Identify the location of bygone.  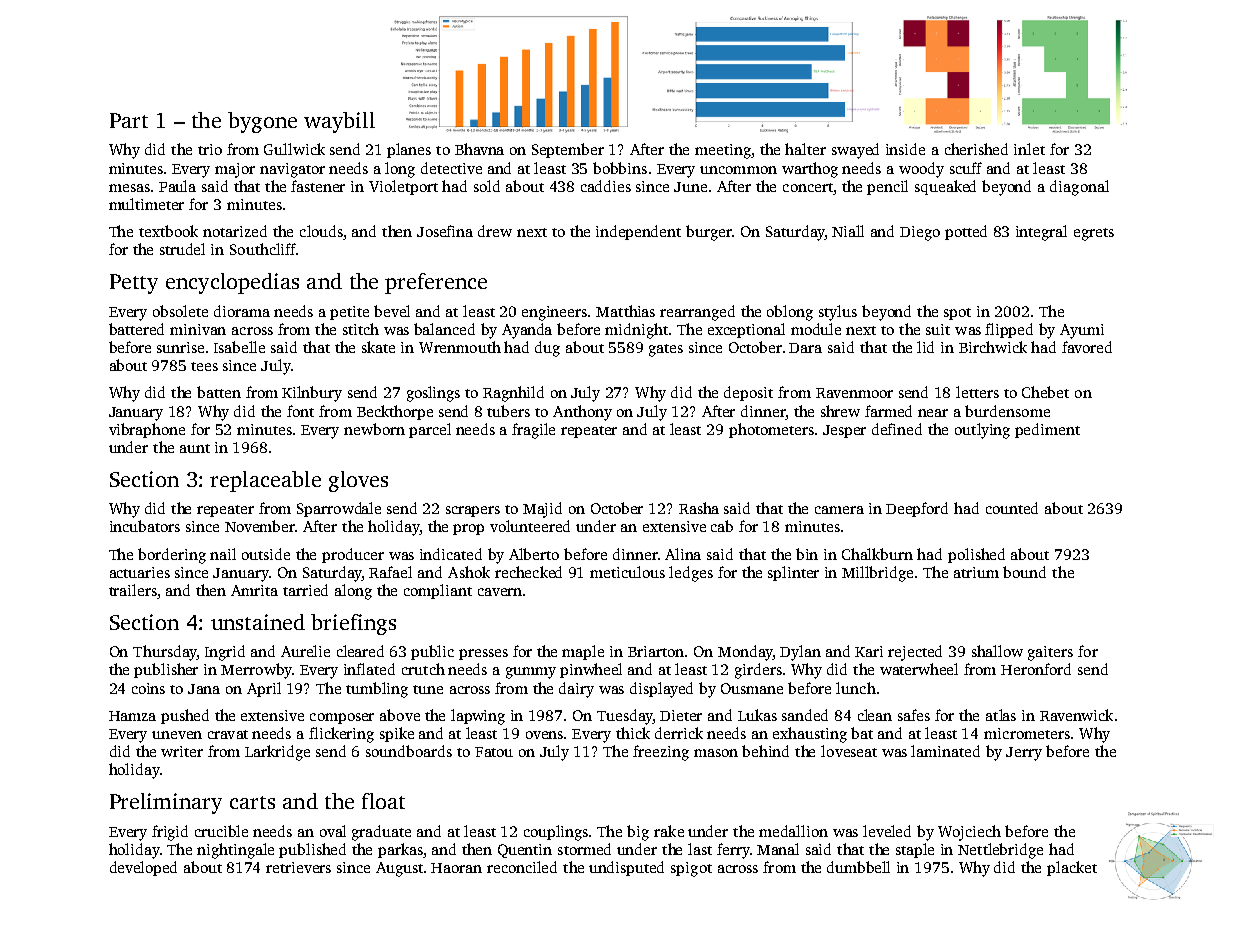
(262, 122).
